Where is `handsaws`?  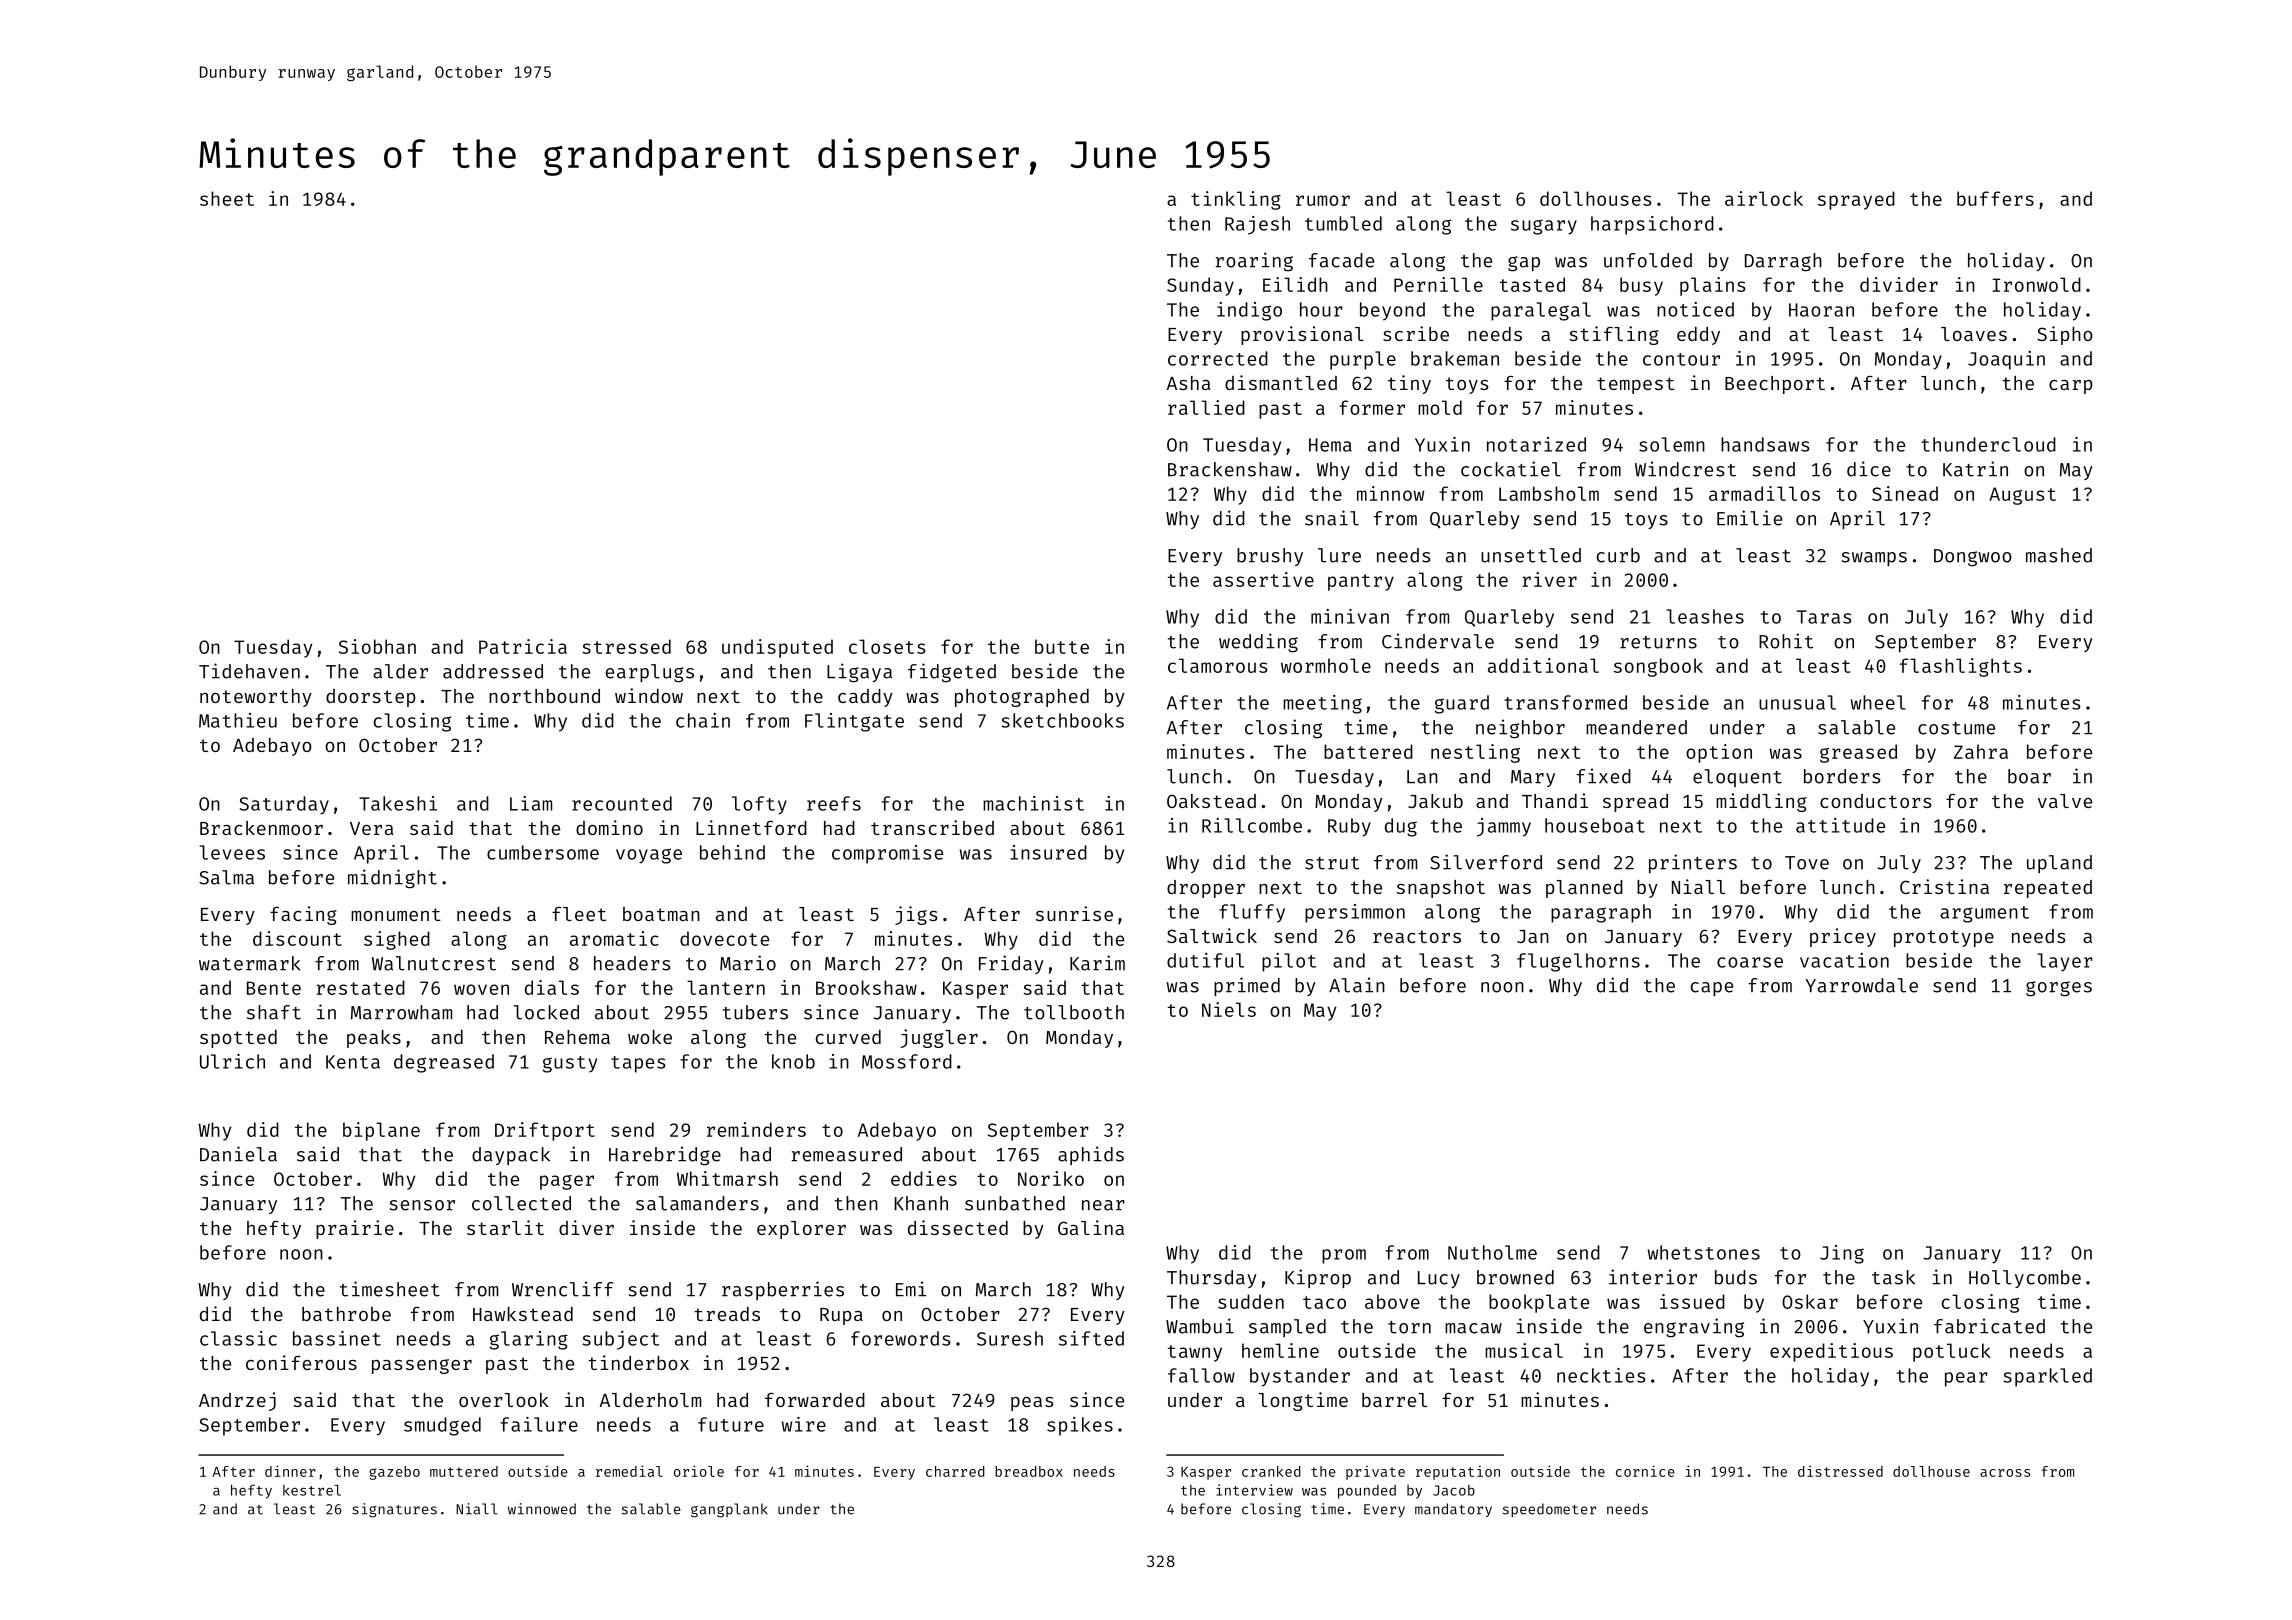 handsaws is located at coordinates (1765, 444).
